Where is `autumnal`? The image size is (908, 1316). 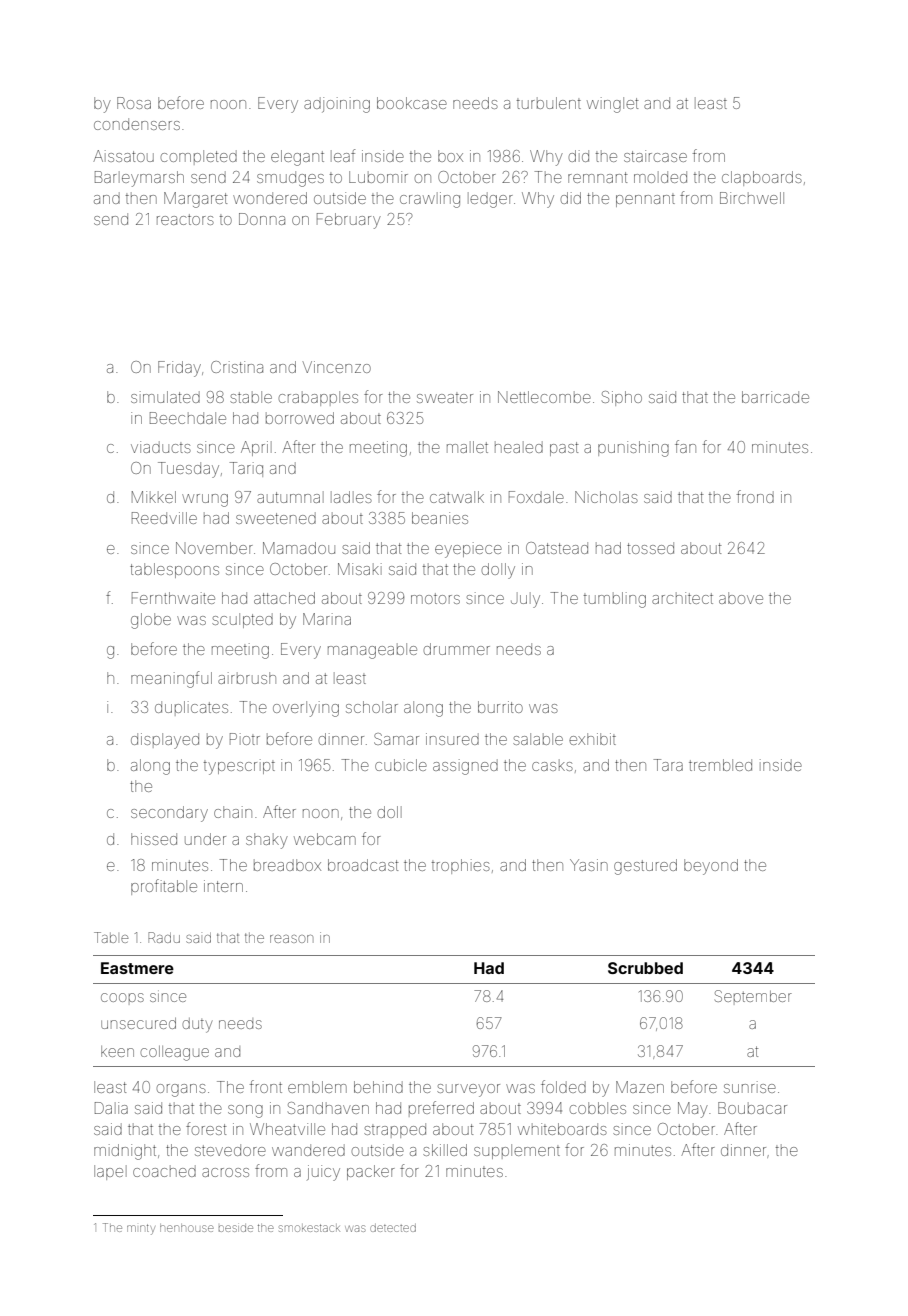 autumnal is located at coordinates (290, 497).
